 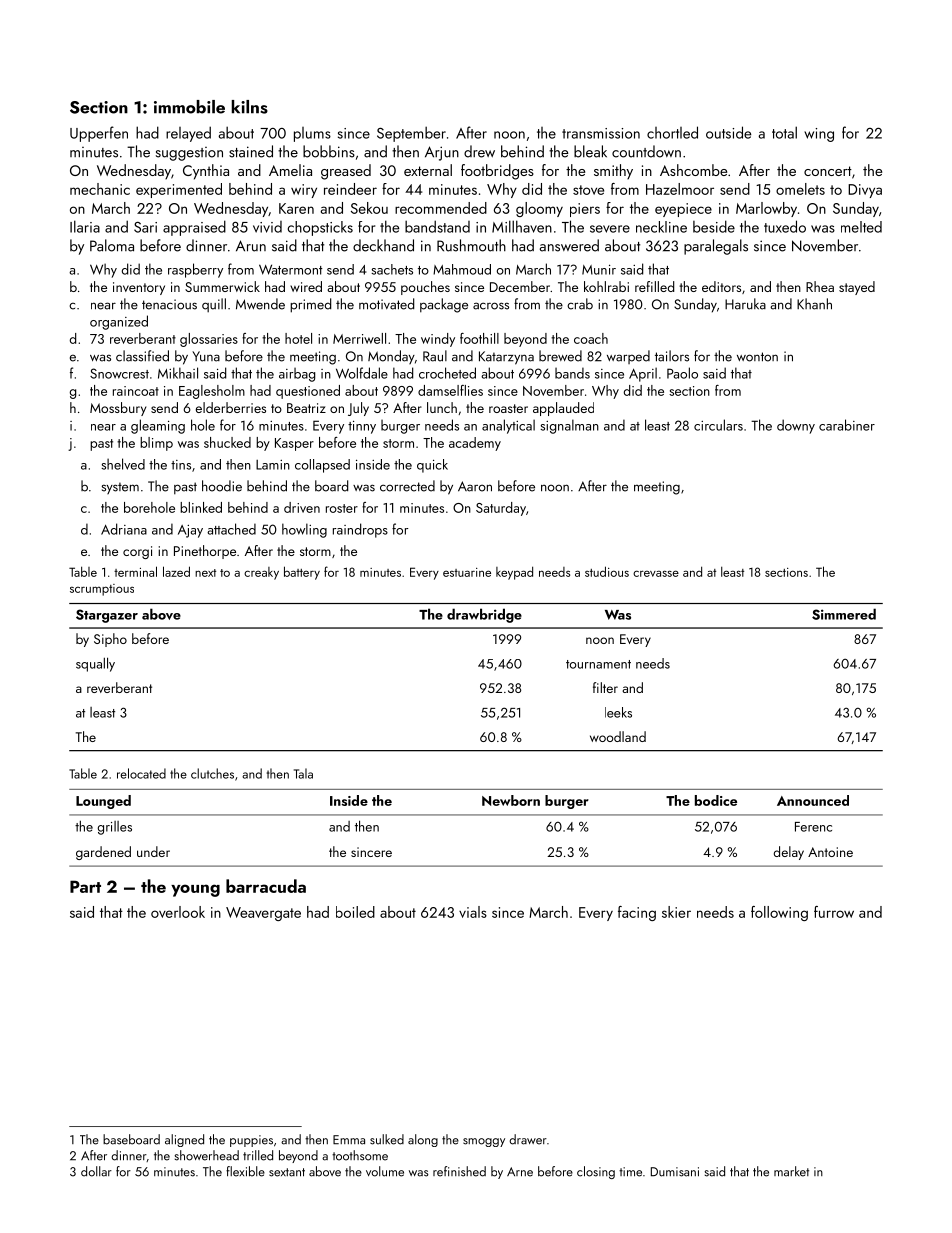 I want to click on Ilaria, so click(x=85, y=226).
